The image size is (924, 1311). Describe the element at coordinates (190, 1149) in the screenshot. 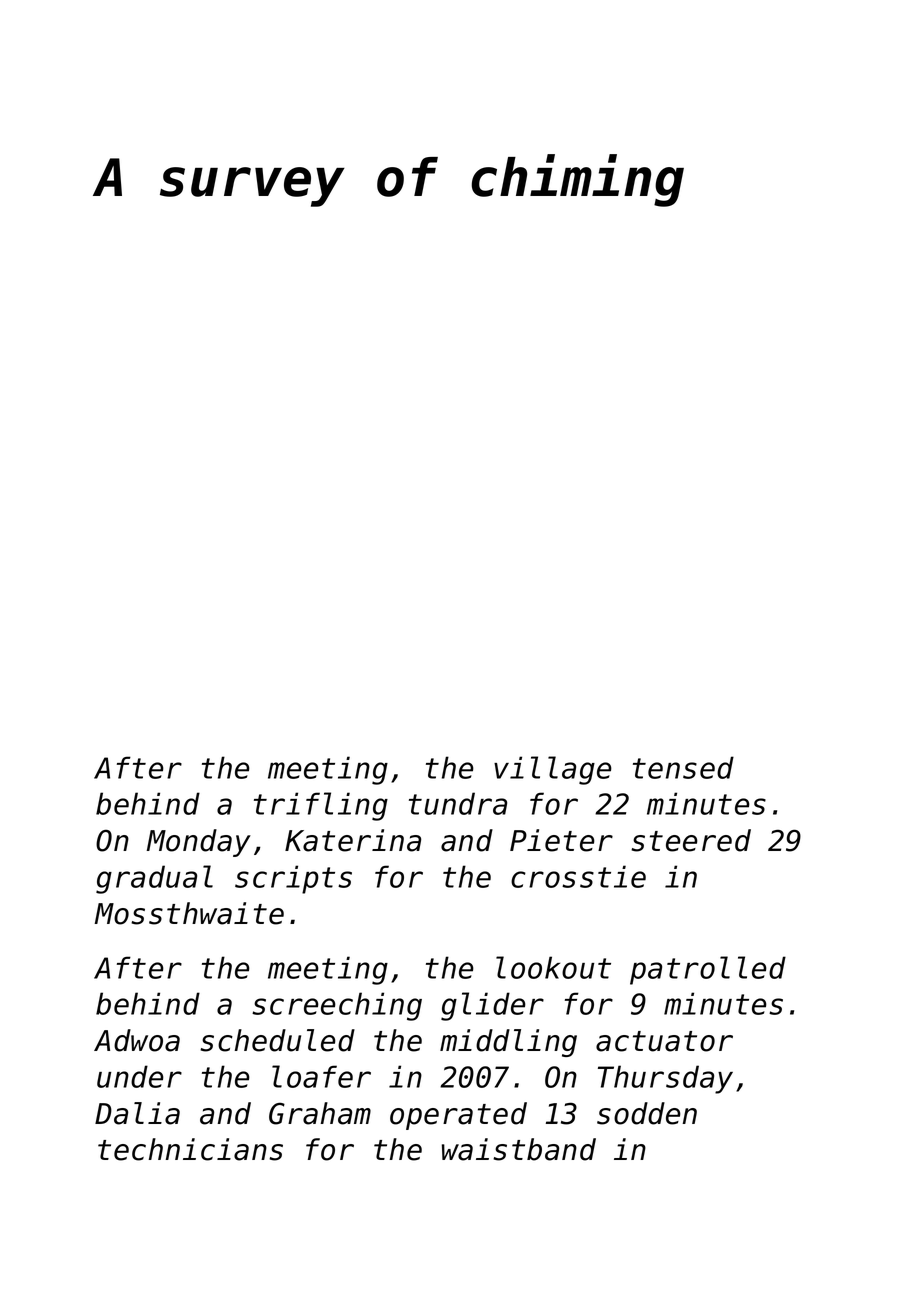

I see `technicians` at that location.
